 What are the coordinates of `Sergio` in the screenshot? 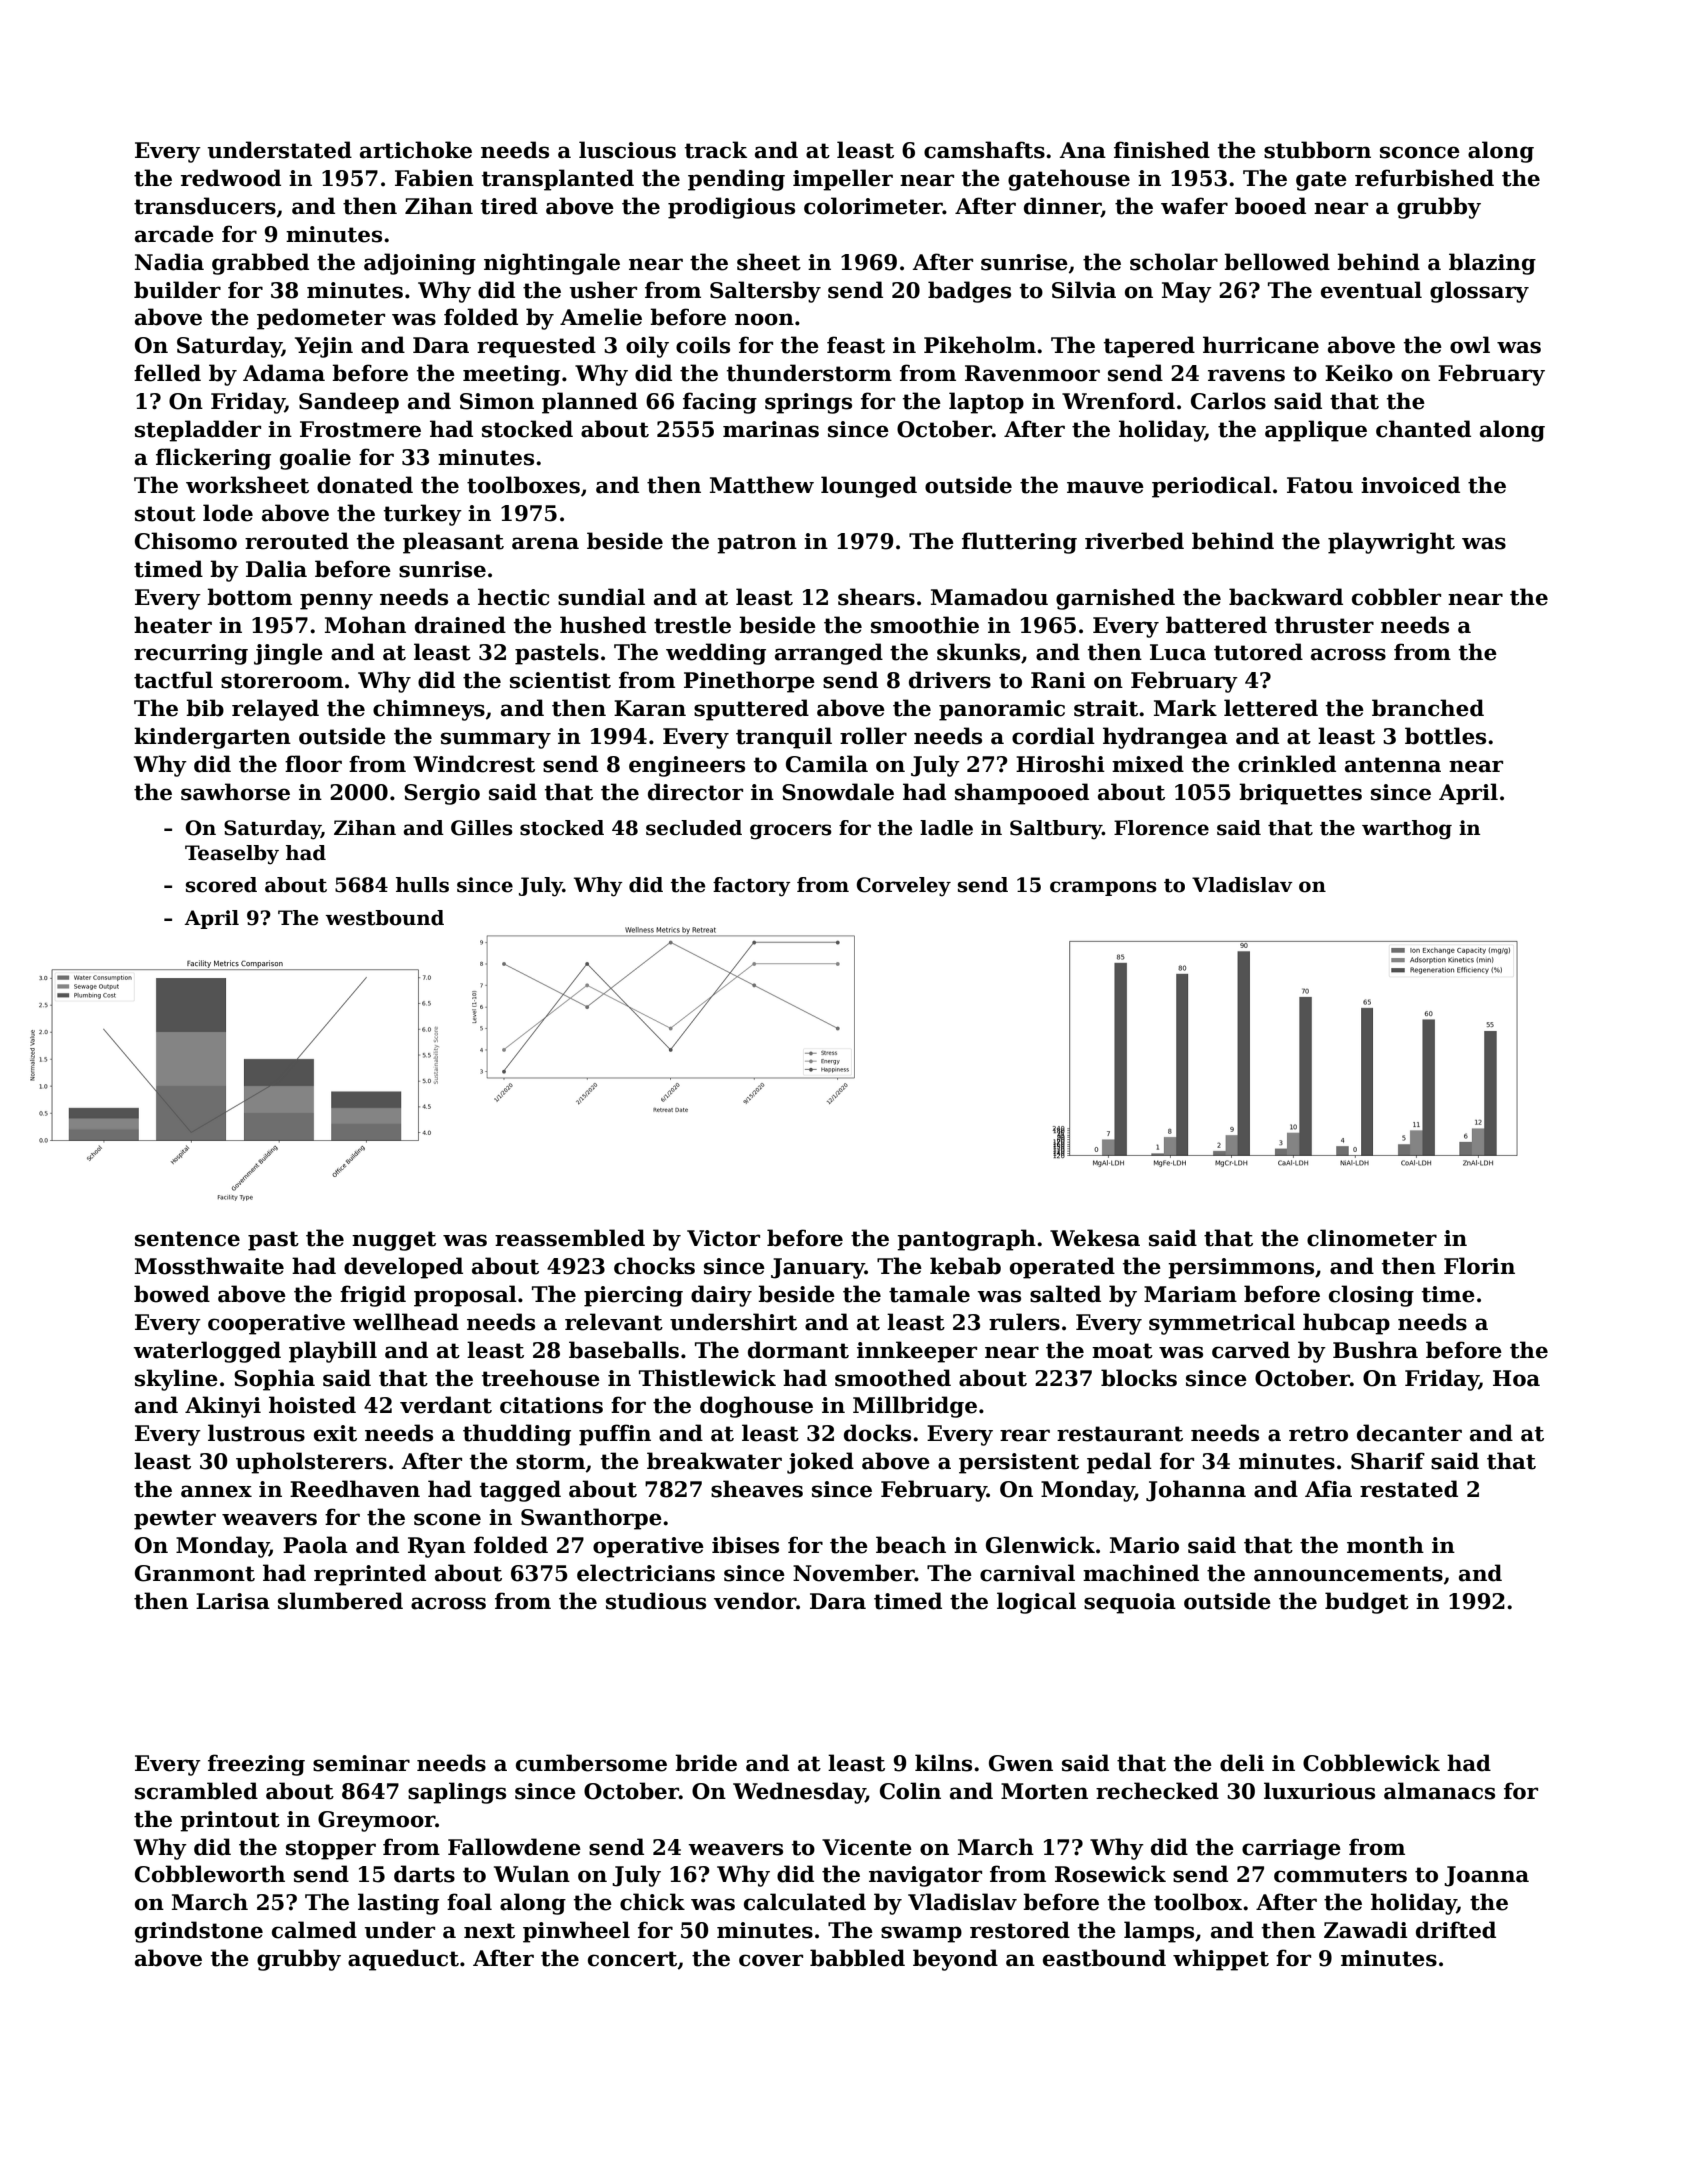 It's located at (442, 794).
